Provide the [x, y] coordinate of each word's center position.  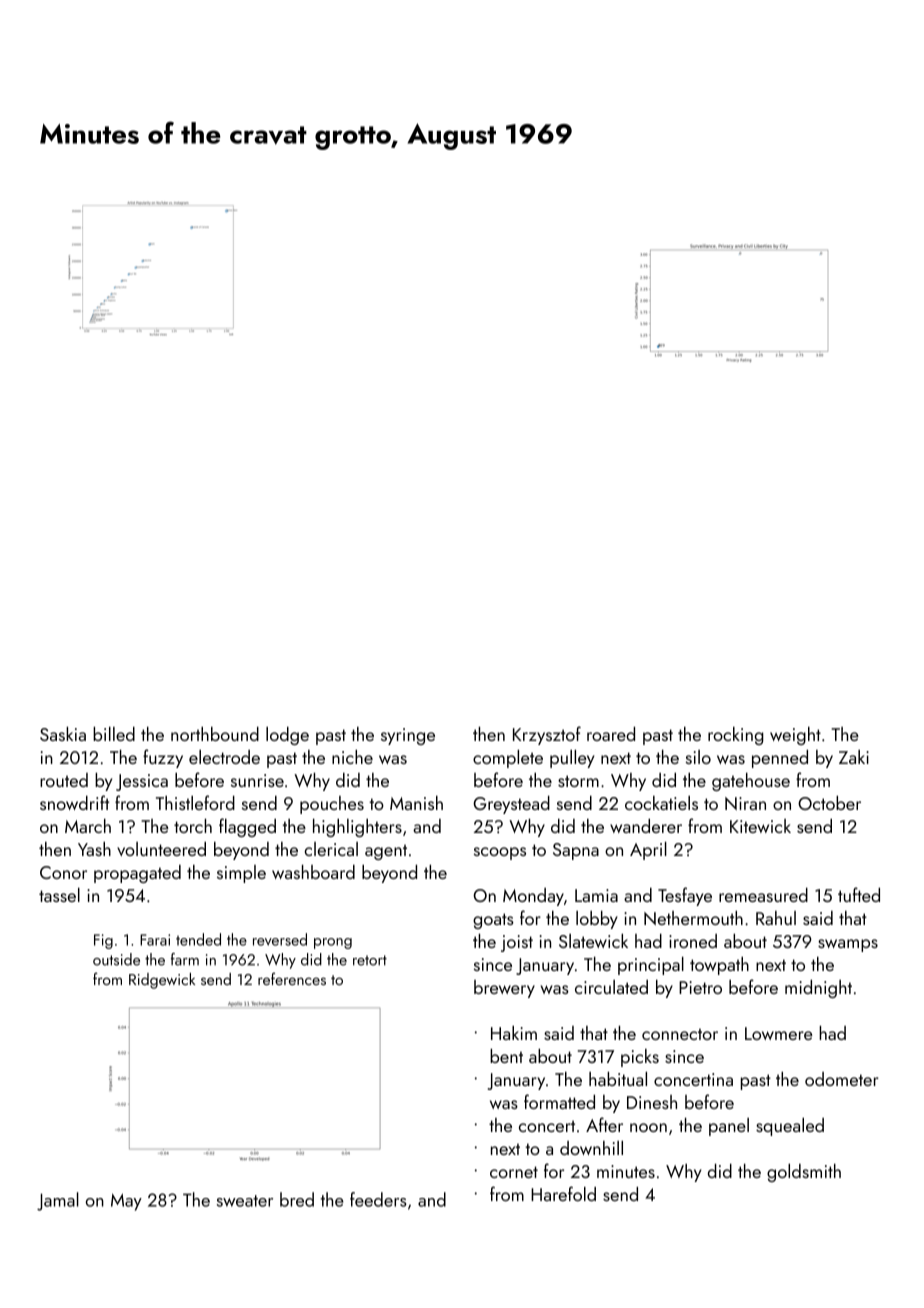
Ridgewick [162, 981]
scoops [500, 853]
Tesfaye [685, 896]
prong [333, 943]
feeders [378, 1199]
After [604, 1124]
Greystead [511, 805]
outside [116, 959]
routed [64, 780]
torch [193, 826]
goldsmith [804, 1173]
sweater [245, 1201]
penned [780, 759]
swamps [848, 945]
